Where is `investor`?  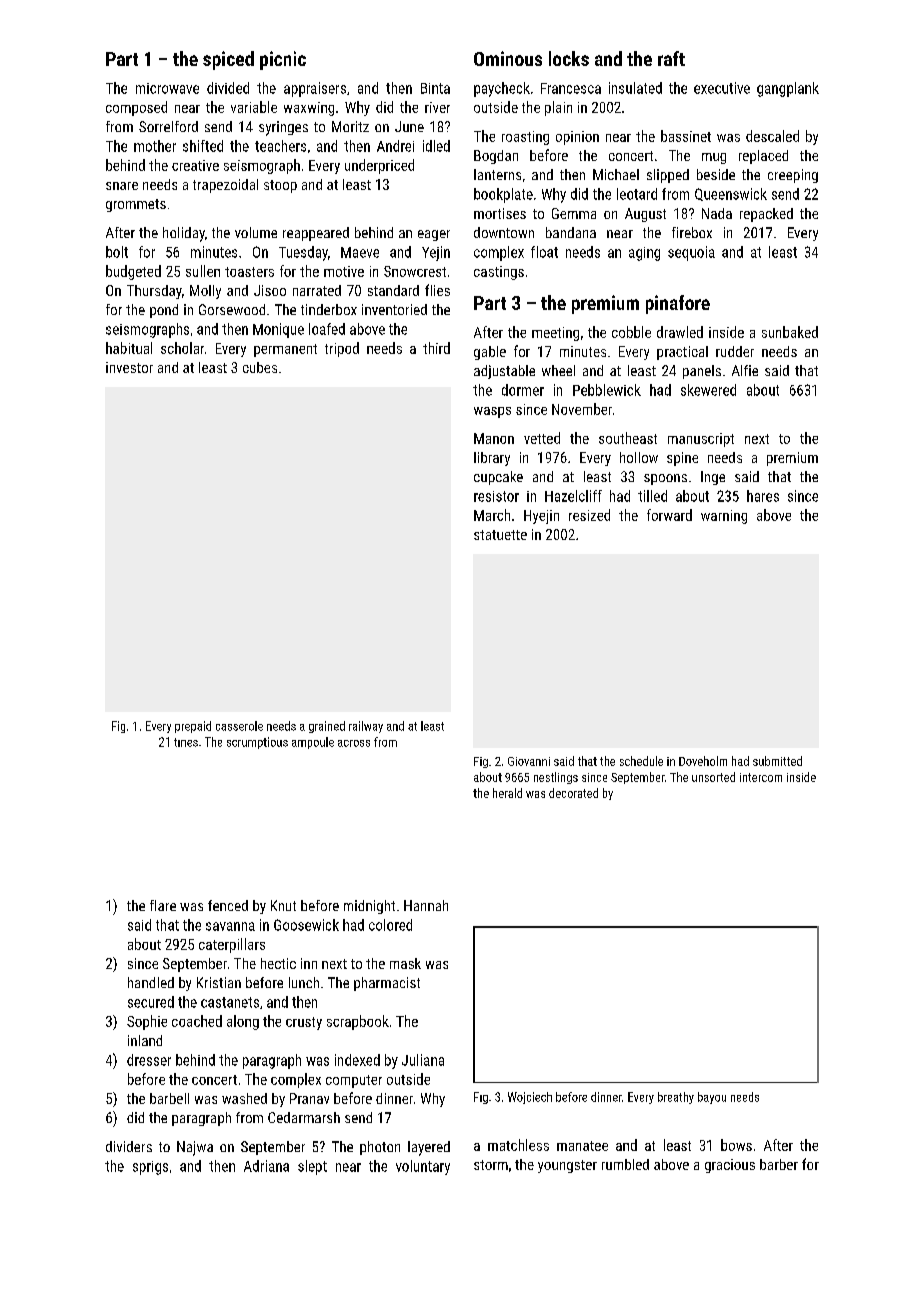 investor is located at coordinates (129, 367).
